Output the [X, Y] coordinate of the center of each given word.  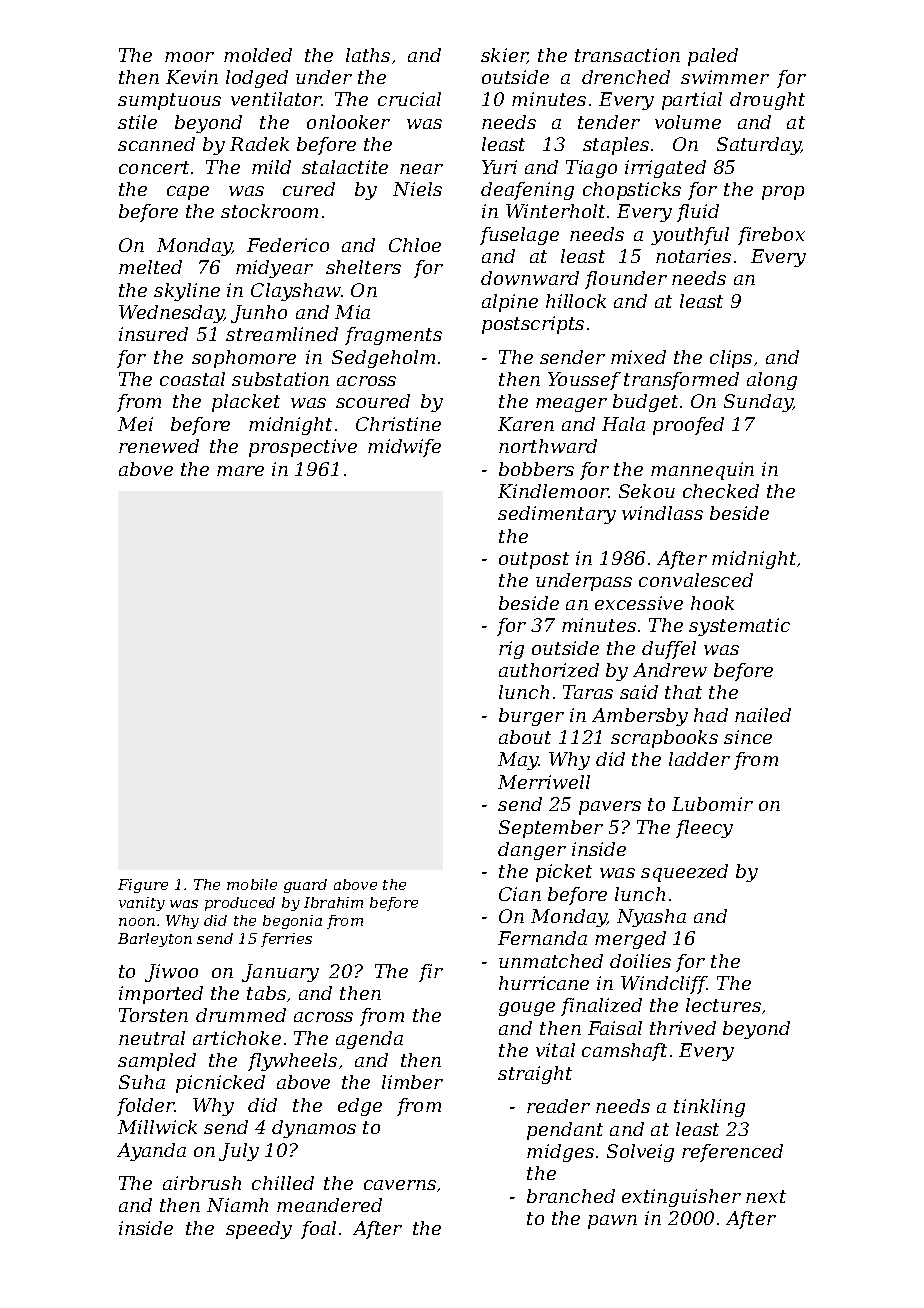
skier [504, 56]
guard [305, 886]
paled [713, 57]
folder [146, 1107]
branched [571, 1196]
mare [240, 471]
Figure [143, 886]
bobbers [536, 469]
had [711, 715]
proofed [688, 426]
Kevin [192, 77]
